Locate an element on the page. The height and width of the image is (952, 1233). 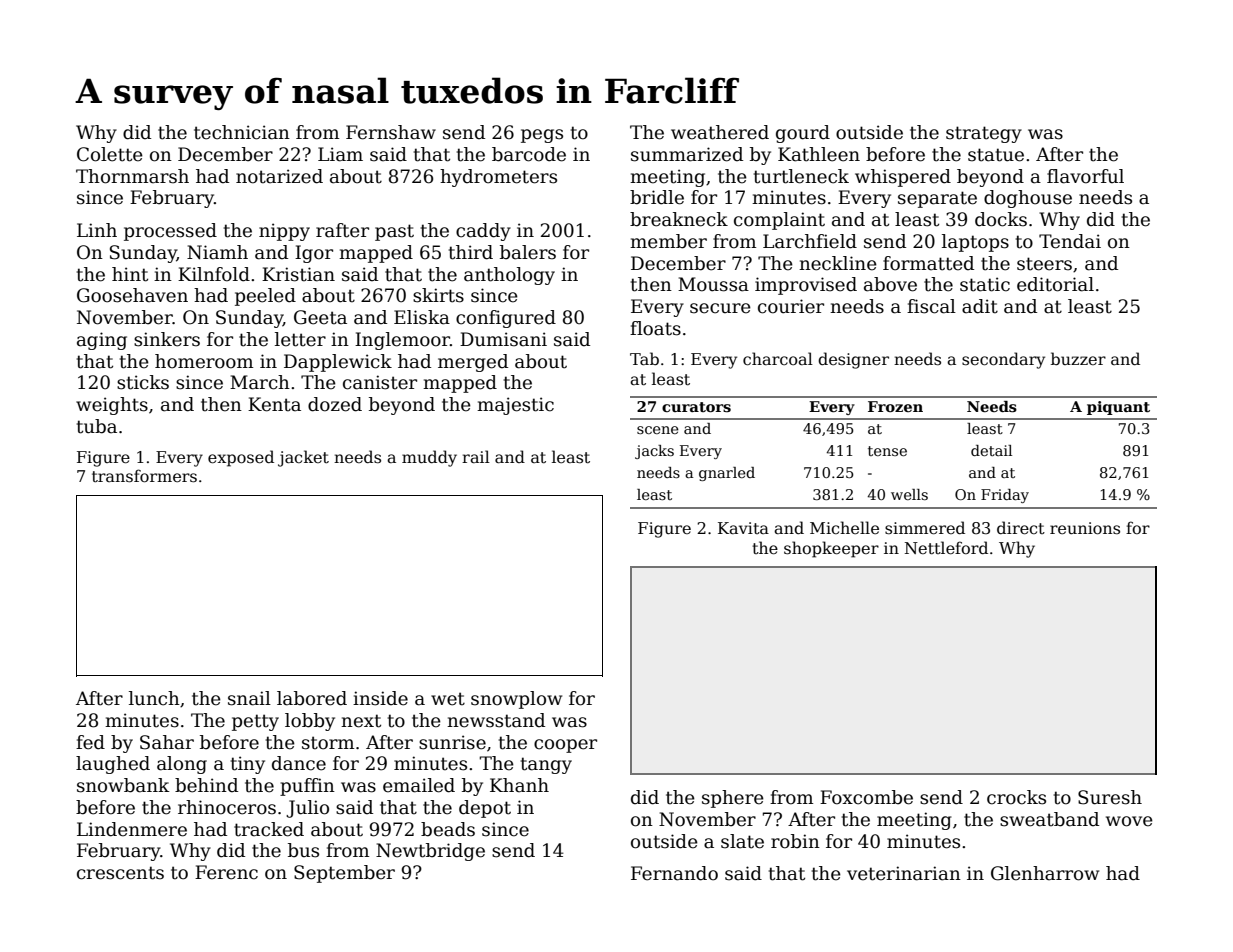
notarized is located at coordinates (279, 176).
